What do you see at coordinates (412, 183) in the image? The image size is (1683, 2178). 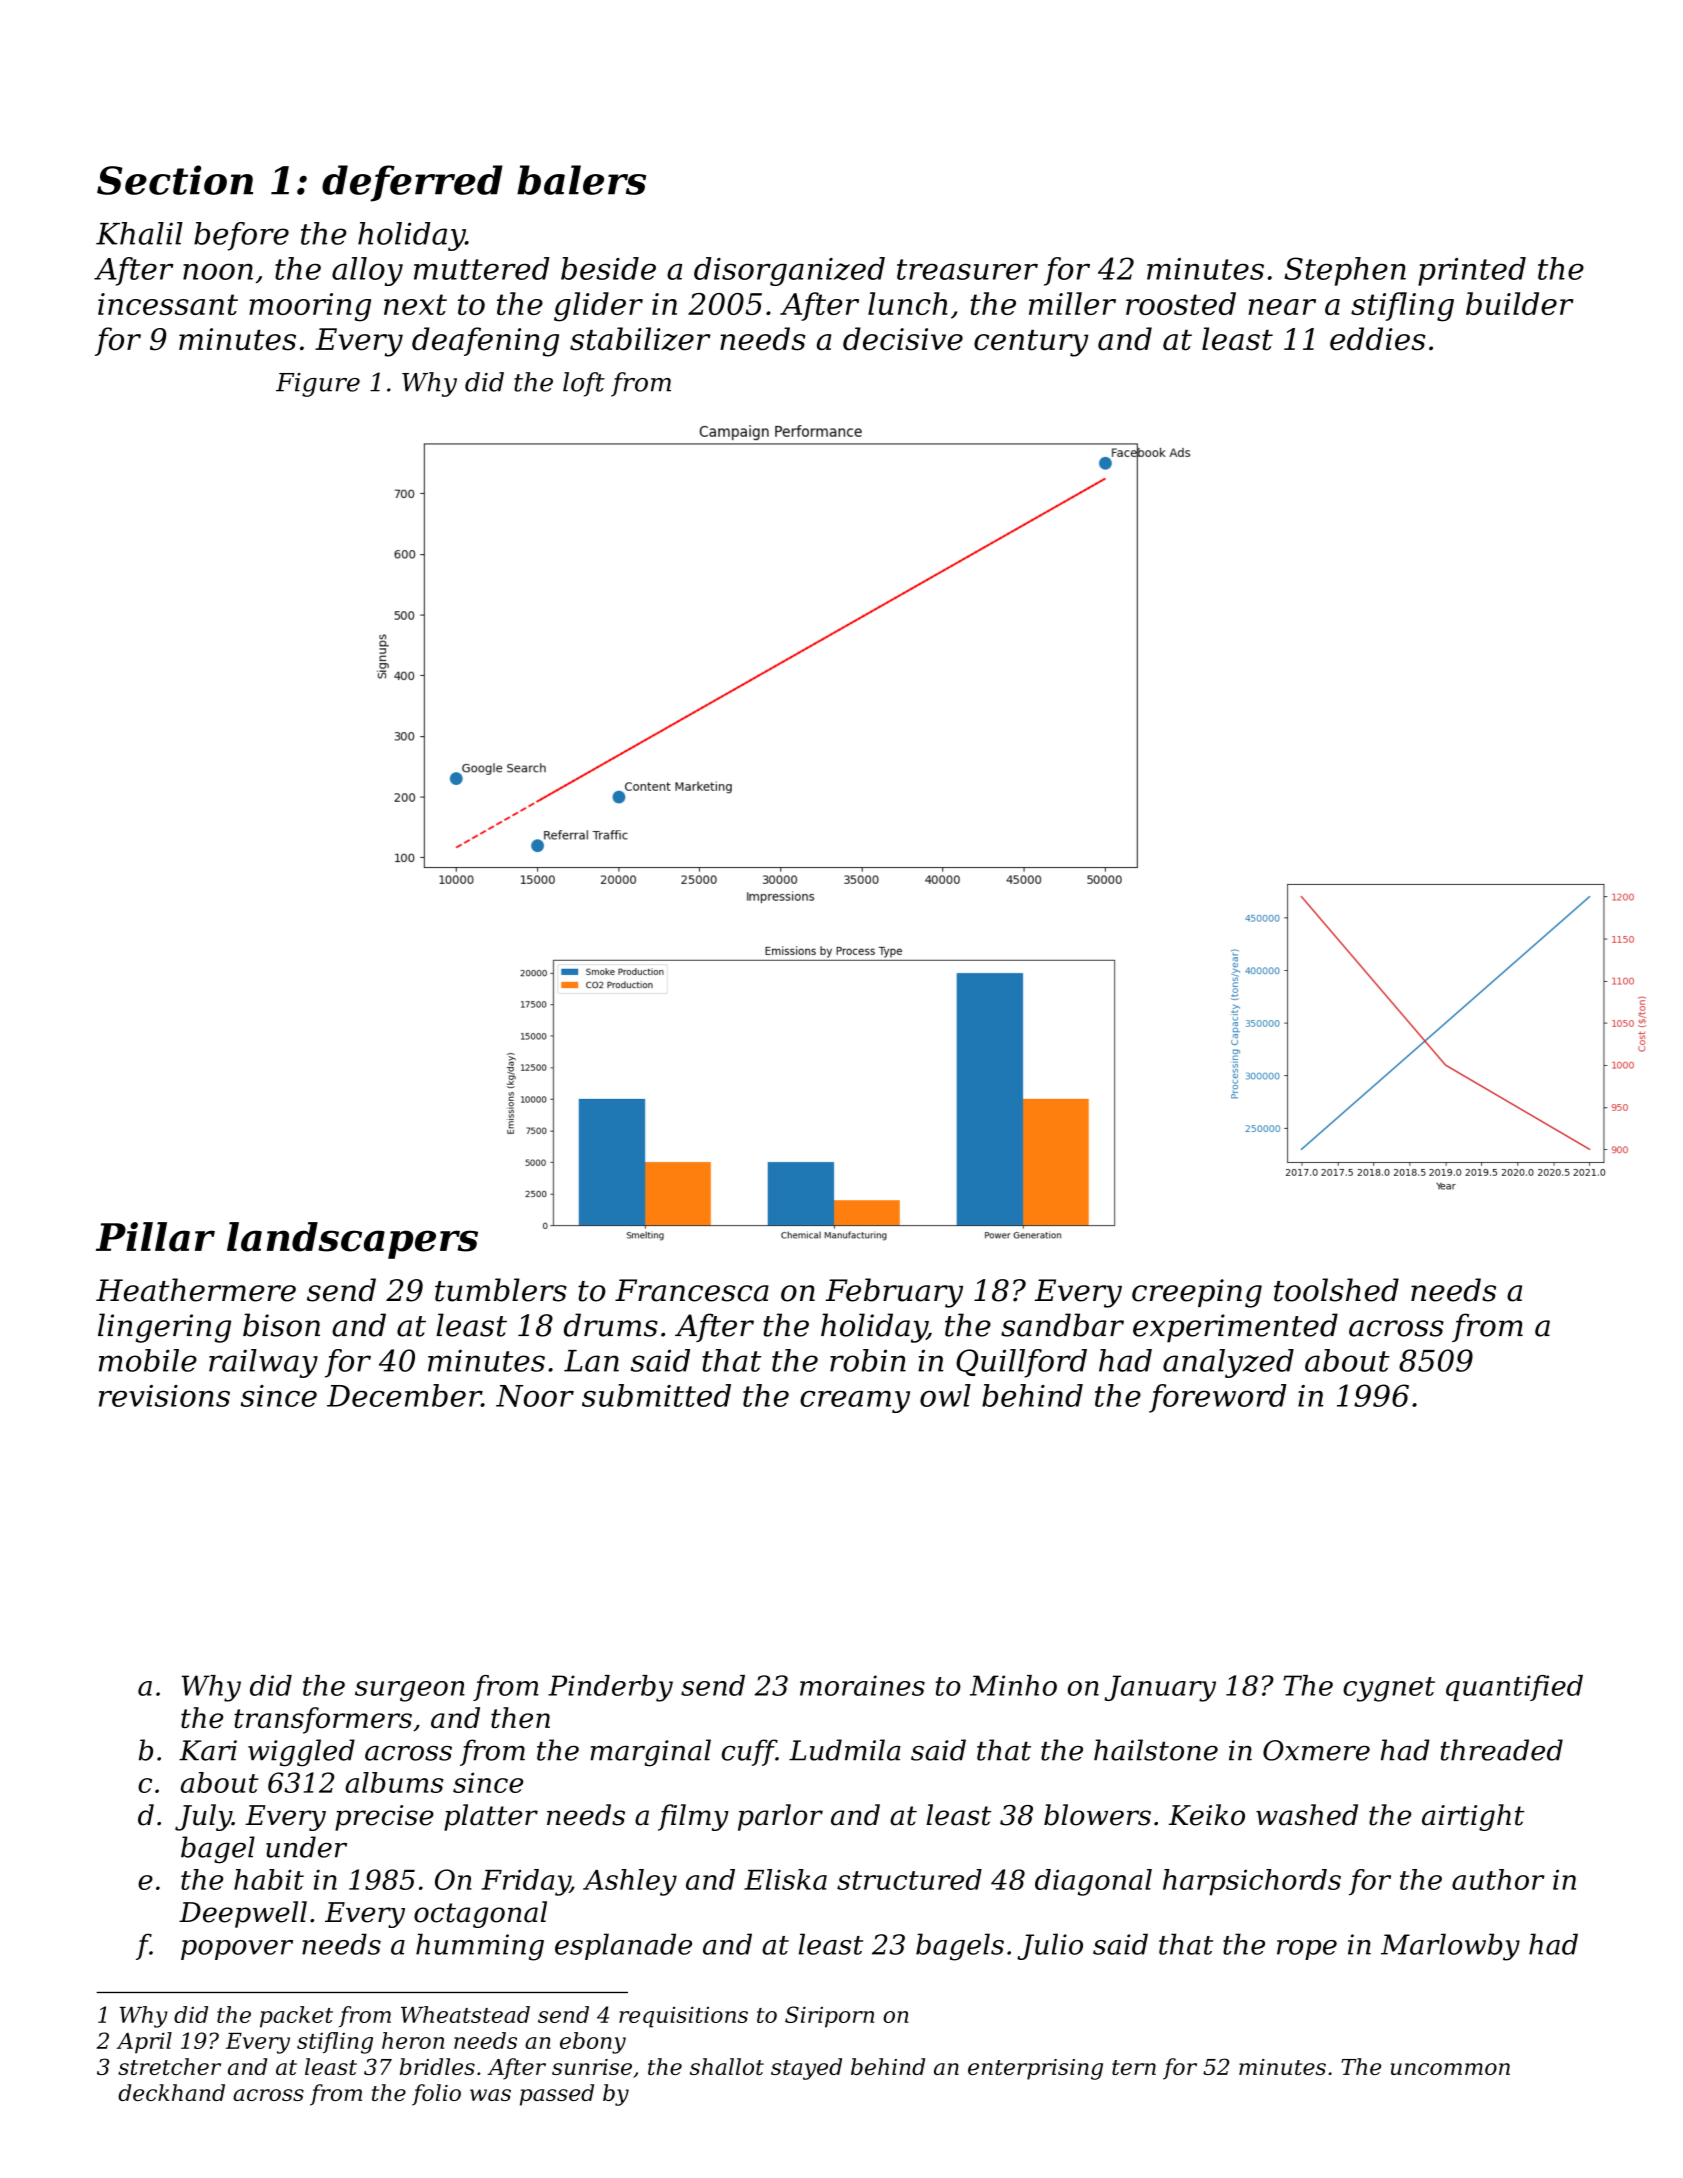 I see `deferred` at bounding box center [412, 183].
